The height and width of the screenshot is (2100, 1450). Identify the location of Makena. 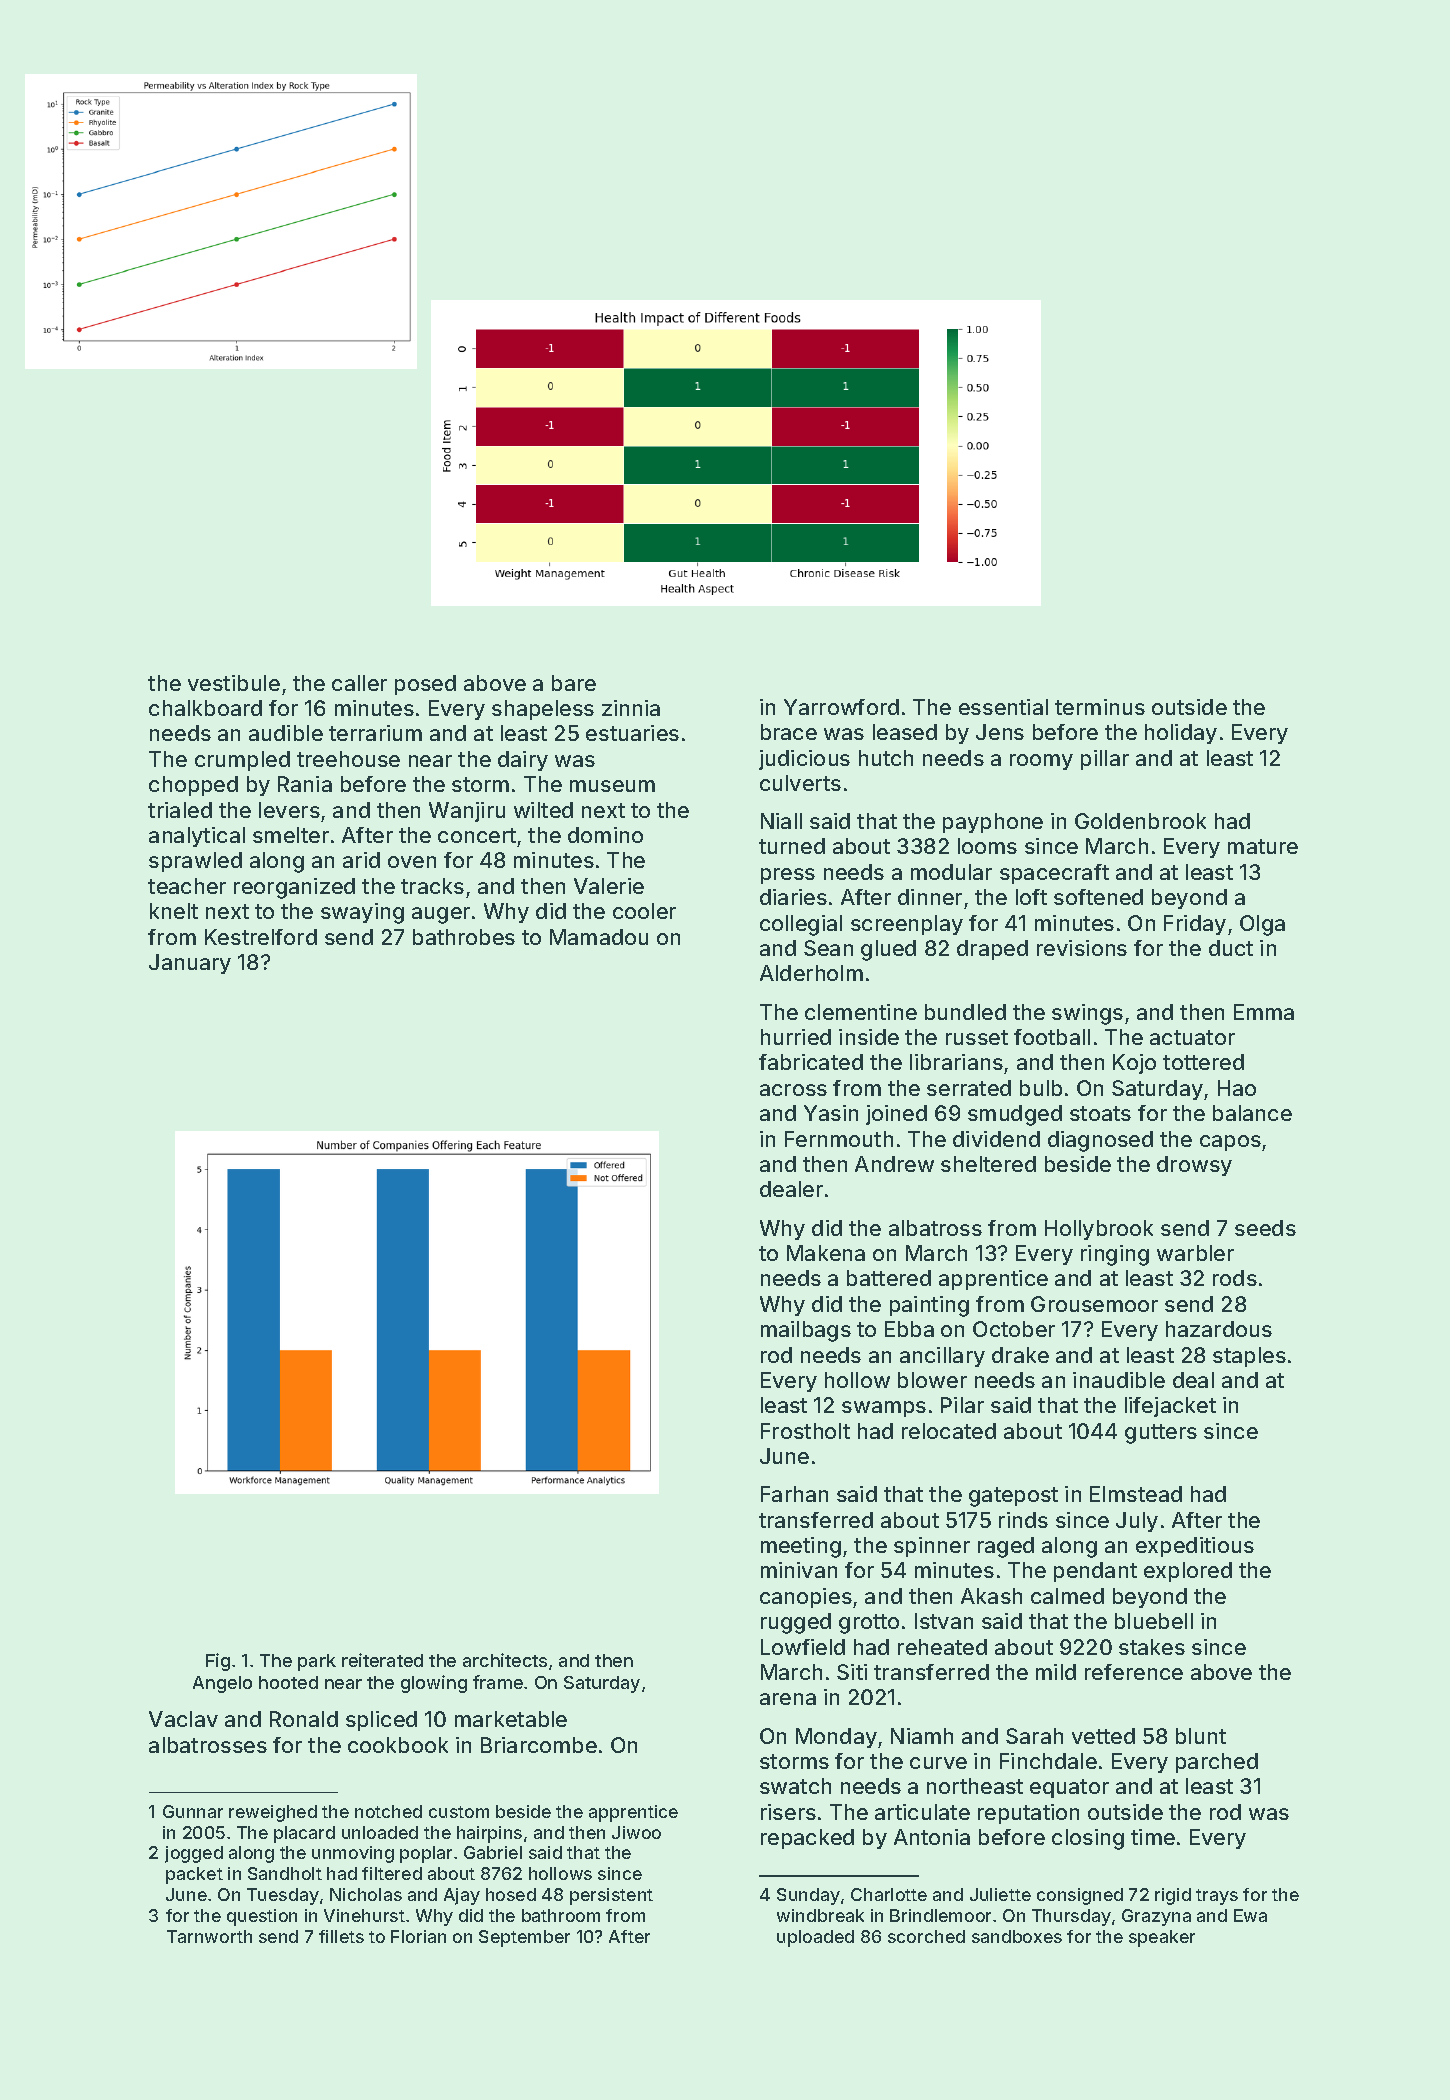
(826, 1253).
